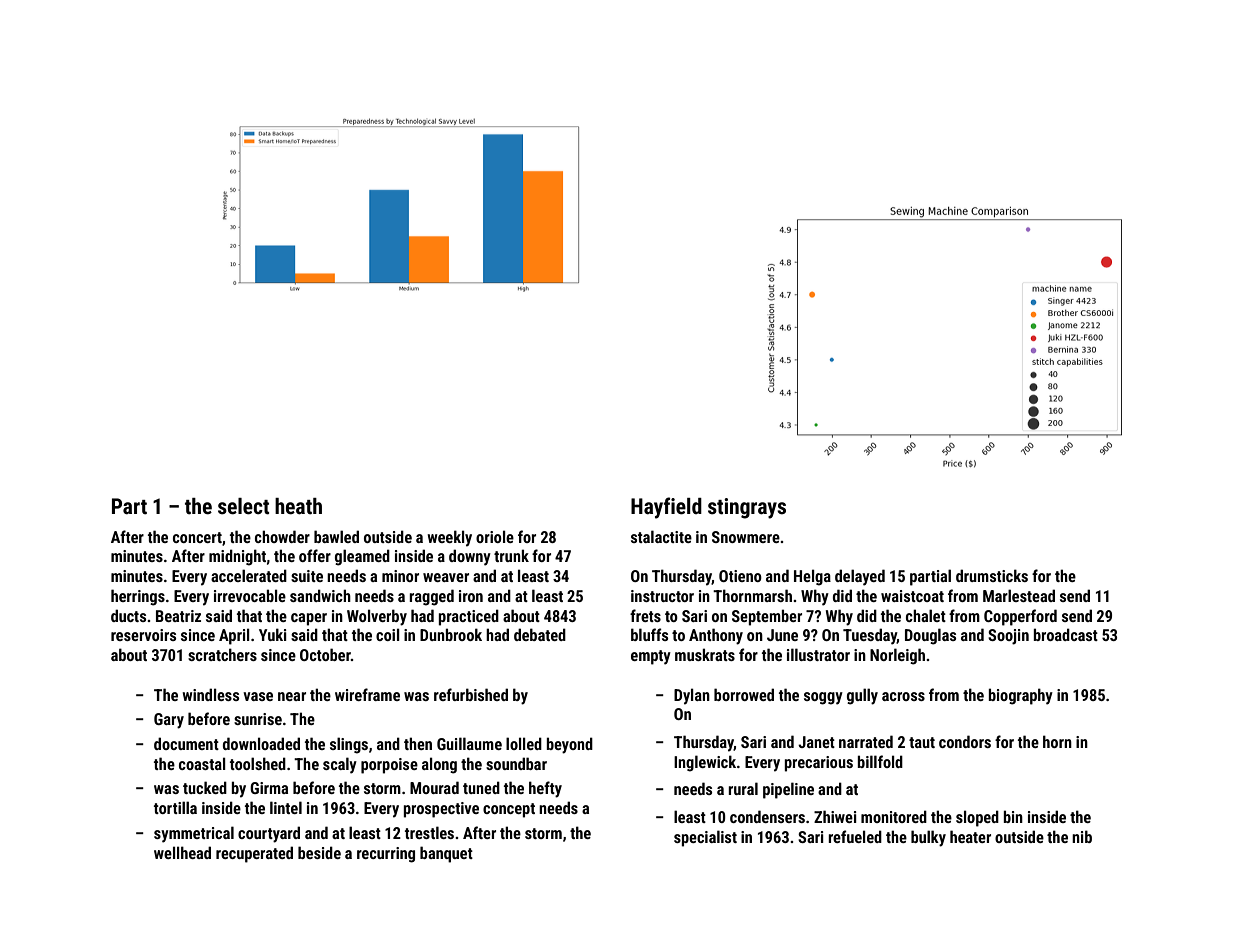 The image size is (1233, 952). Describe the element at coordinates (298, 506) in the page. I see `heath` at that location.
